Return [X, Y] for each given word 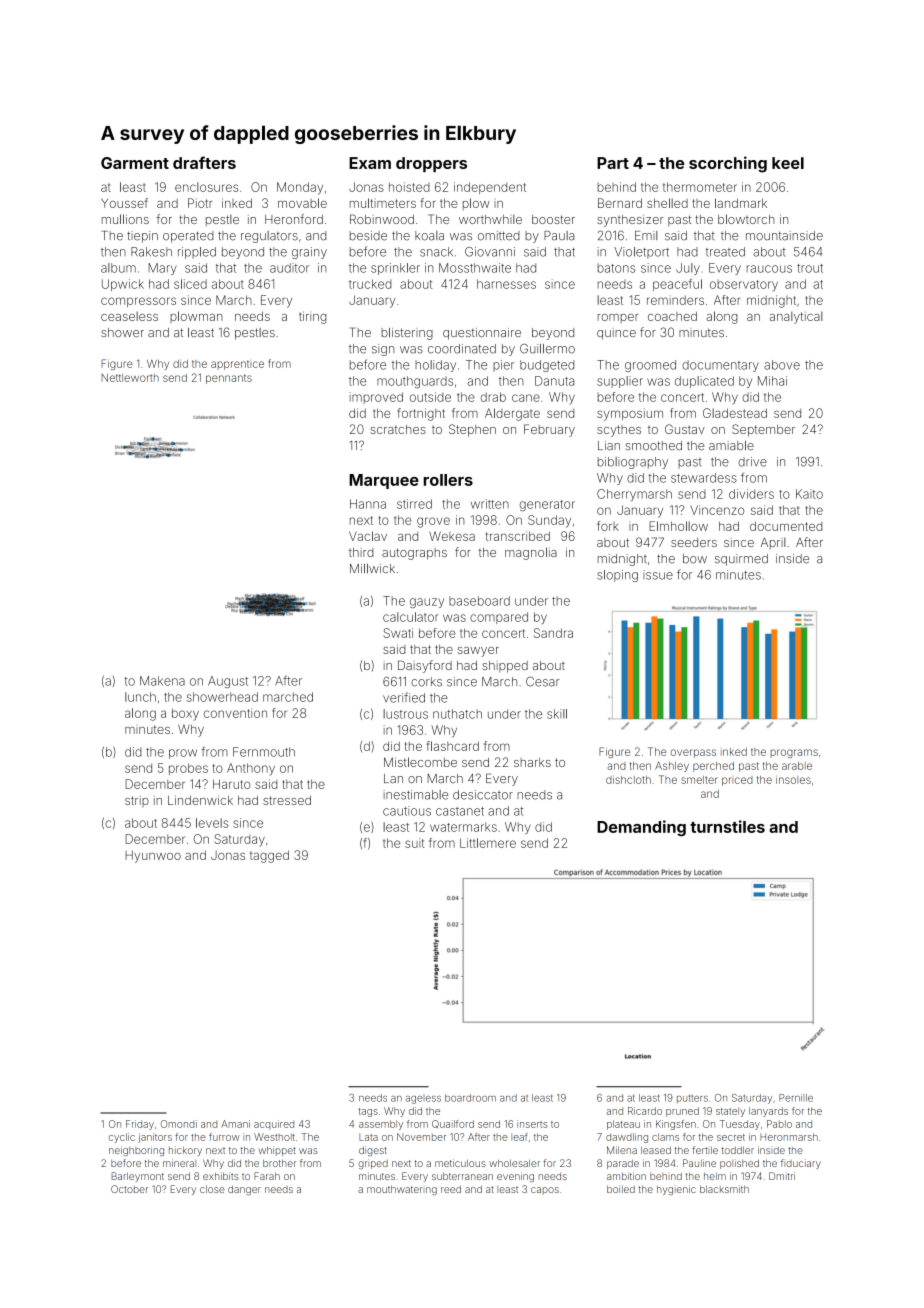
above [782, 365]
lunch [140, 697]
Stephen [472, 430]
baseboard [479, 601]
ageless [423, 1100]
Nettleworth [130, 378]
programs [794, 753]
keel [788, 163]
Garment [135, 163]
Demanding [641, 828]
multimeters [383, 203]
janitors [155, 1138]
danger [244, 1190]
